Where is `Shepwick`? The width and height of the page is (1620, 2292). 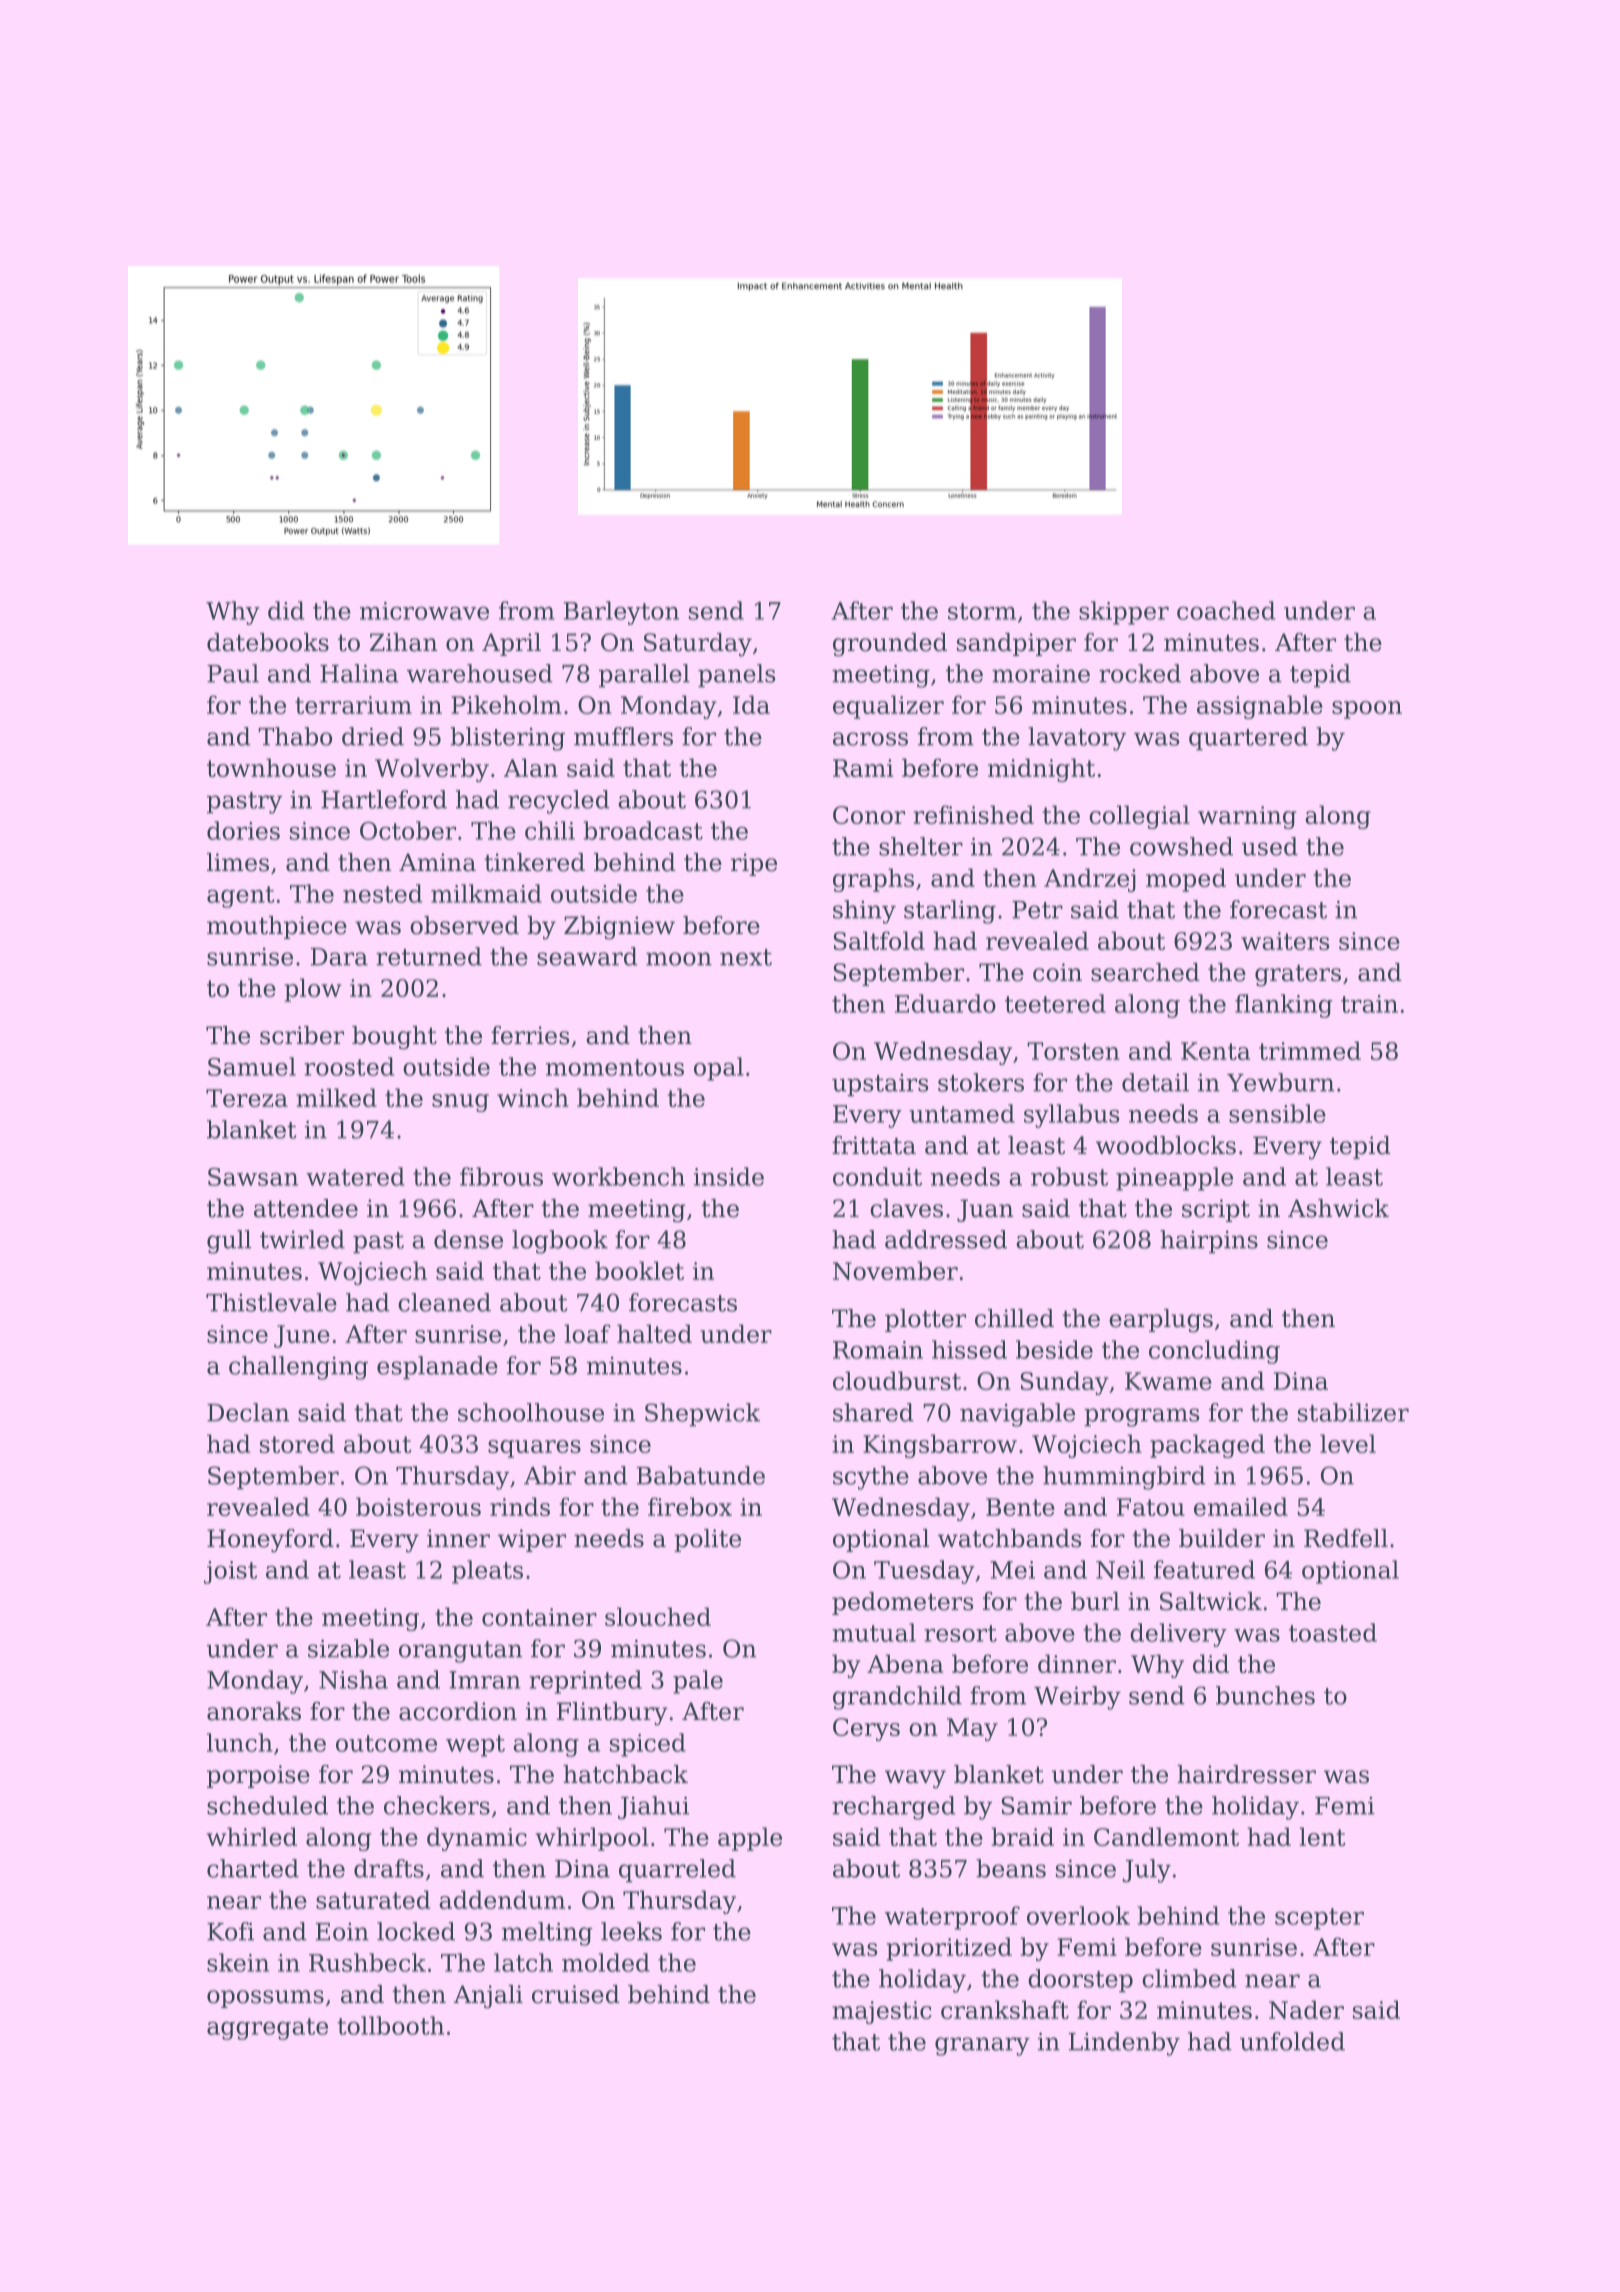 Shepwick is located at coordinates (702, 1414).
